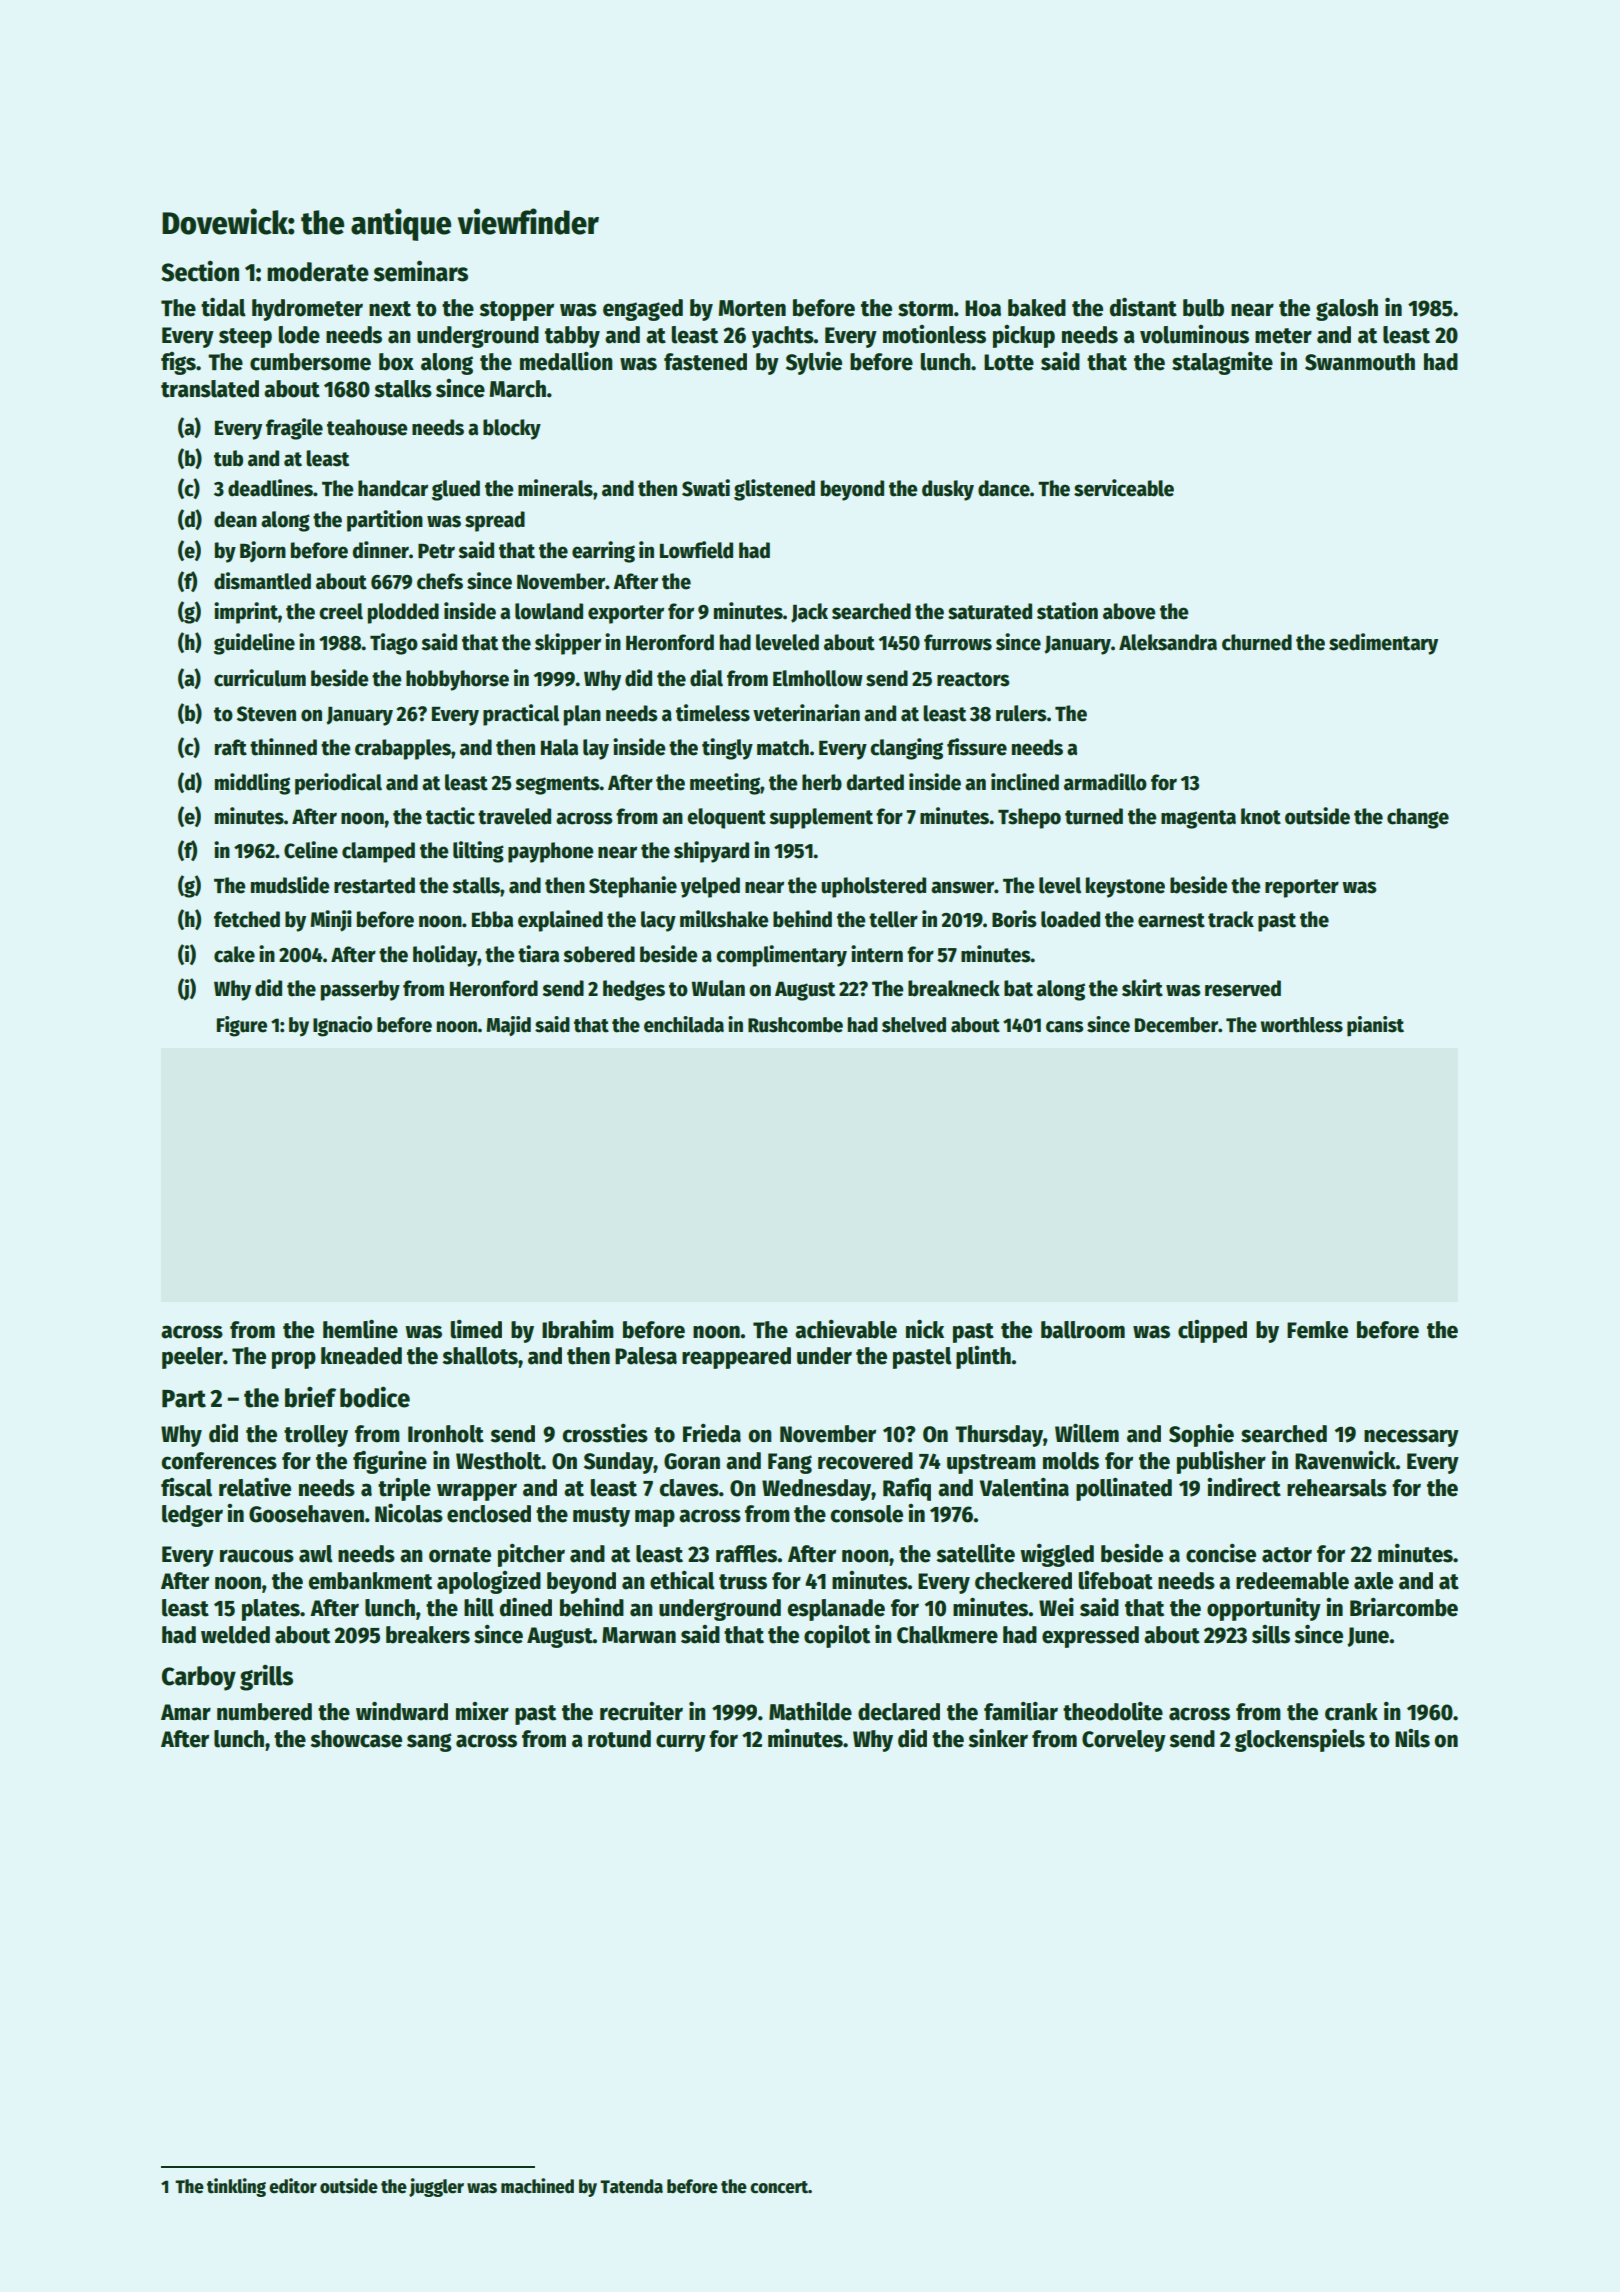 The image size is (1620, 2292). Describe the element at coordinates (925, 309) in the page. I see `storm` at that location.
